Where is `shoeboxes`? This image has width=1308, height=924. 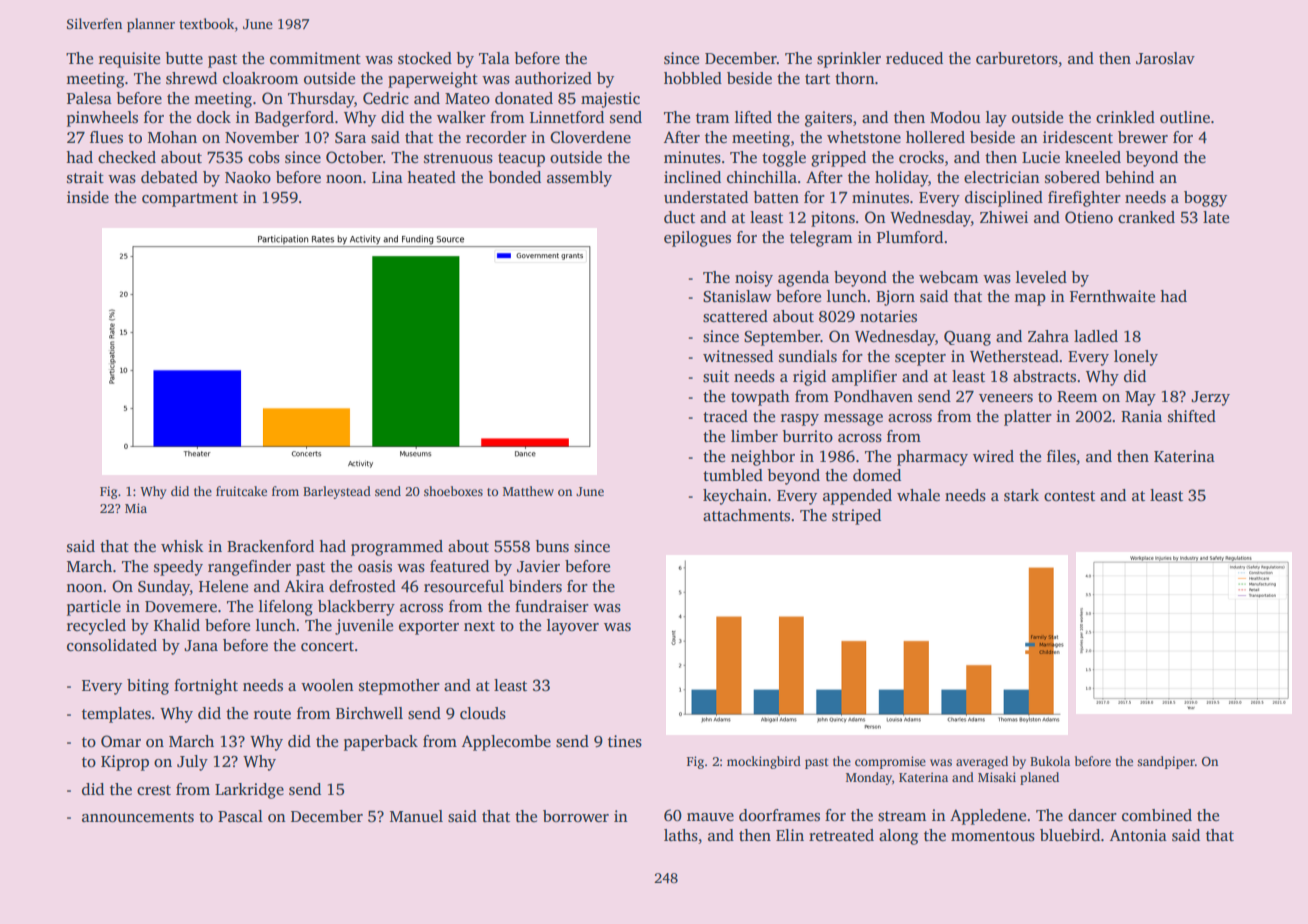 shoeboxes is located at coordinates (453, 491).
